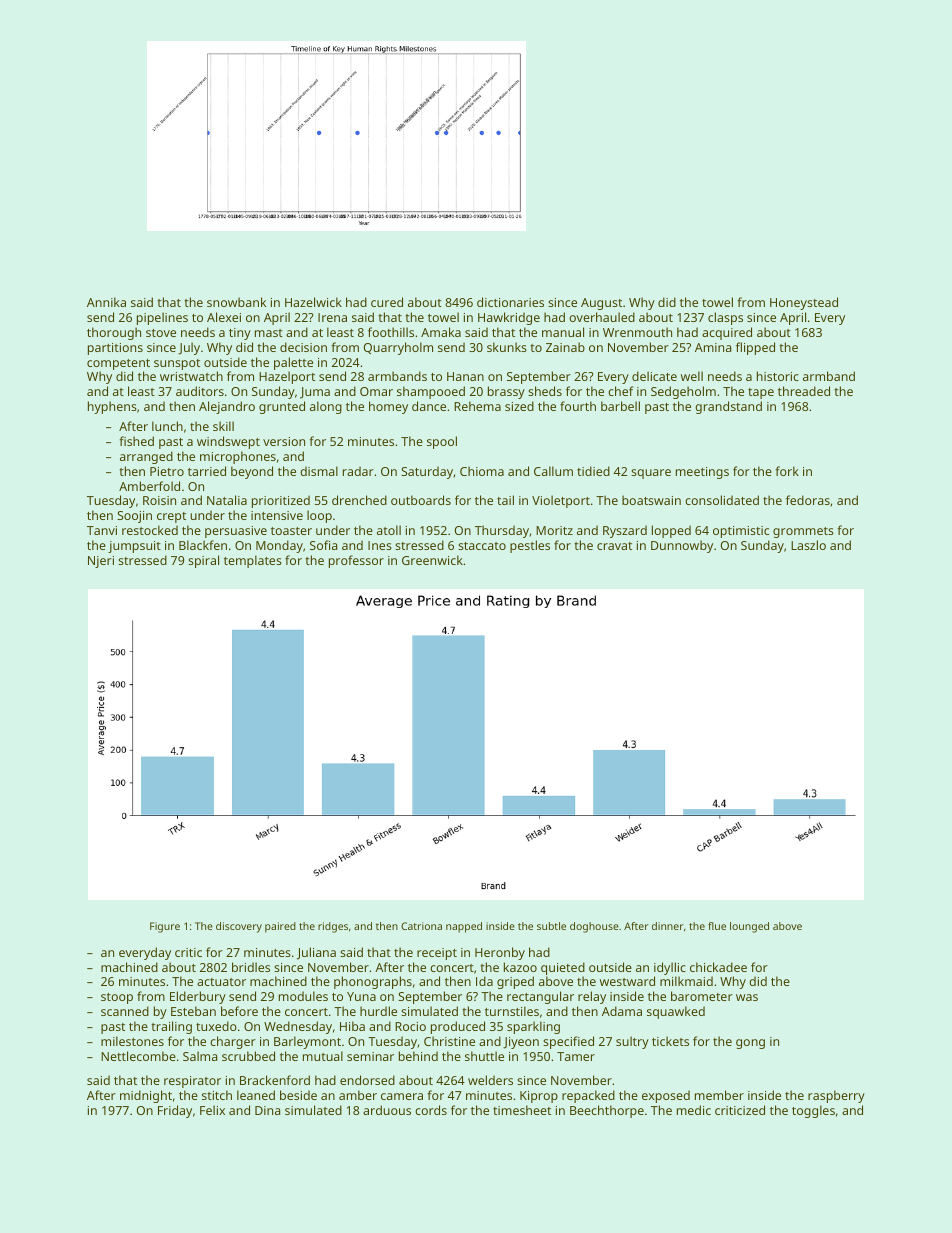 The image size is (952, 1233). Describe the element at coordinates (749, 927) in the screenshot. I see `lounged` at that location.
